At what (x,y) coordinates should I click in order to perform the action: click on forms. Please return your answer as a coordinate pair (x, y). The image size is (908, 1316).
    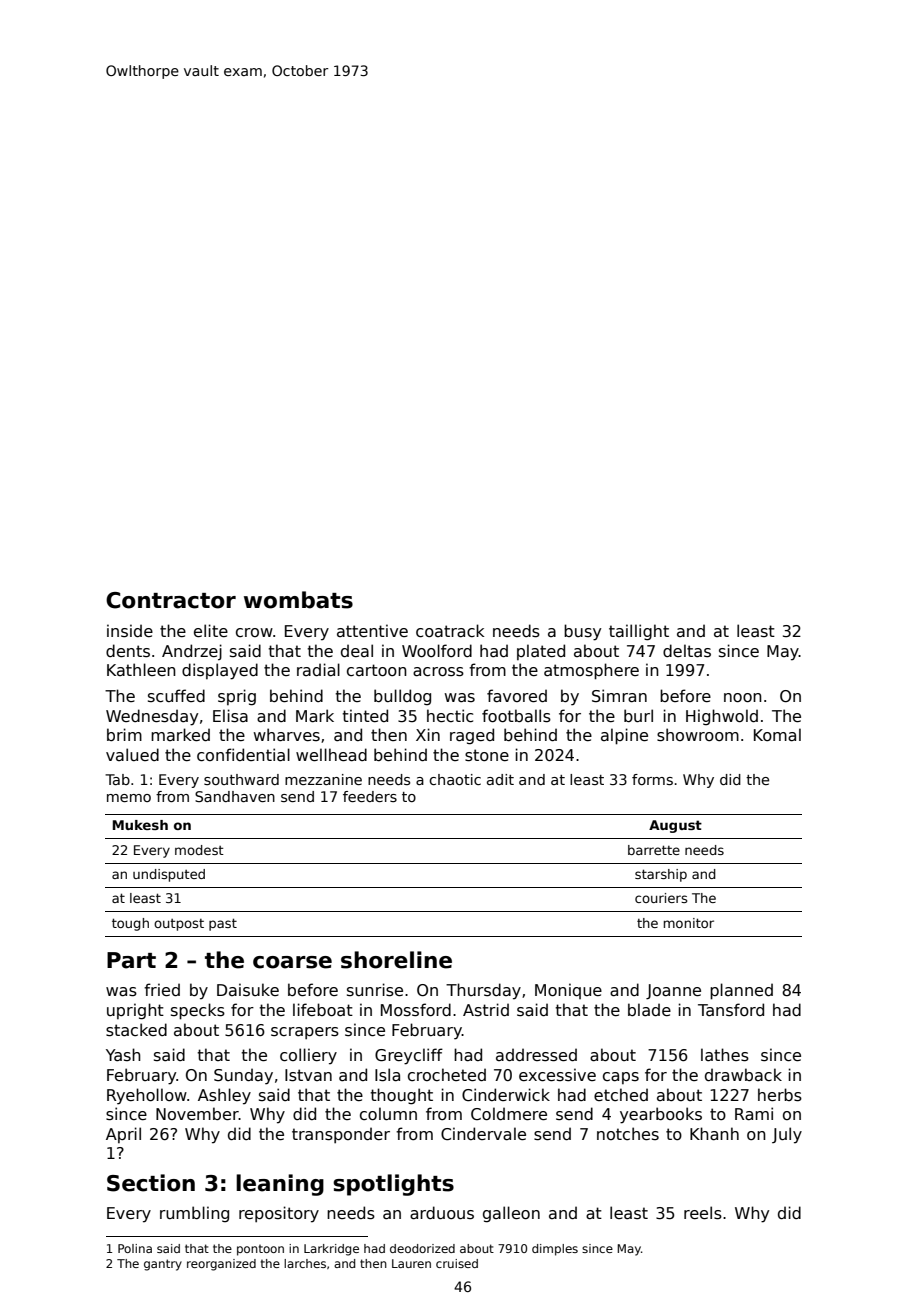
    Looking at the image, I should click on (652, 779).
